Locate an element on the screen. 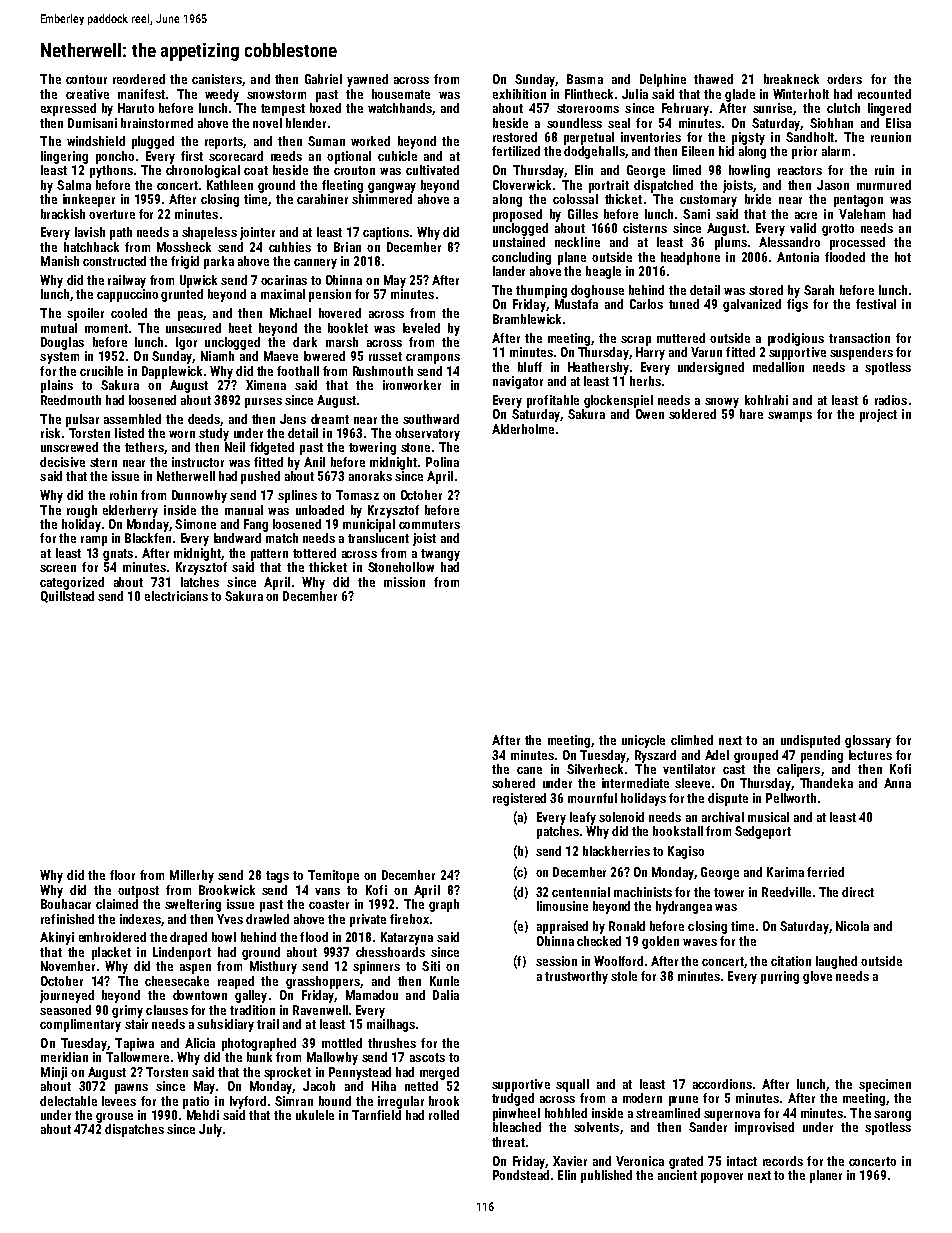 This screenshot has height=1233, width=952. Pondstead is located at coordinates (521, 1175).
